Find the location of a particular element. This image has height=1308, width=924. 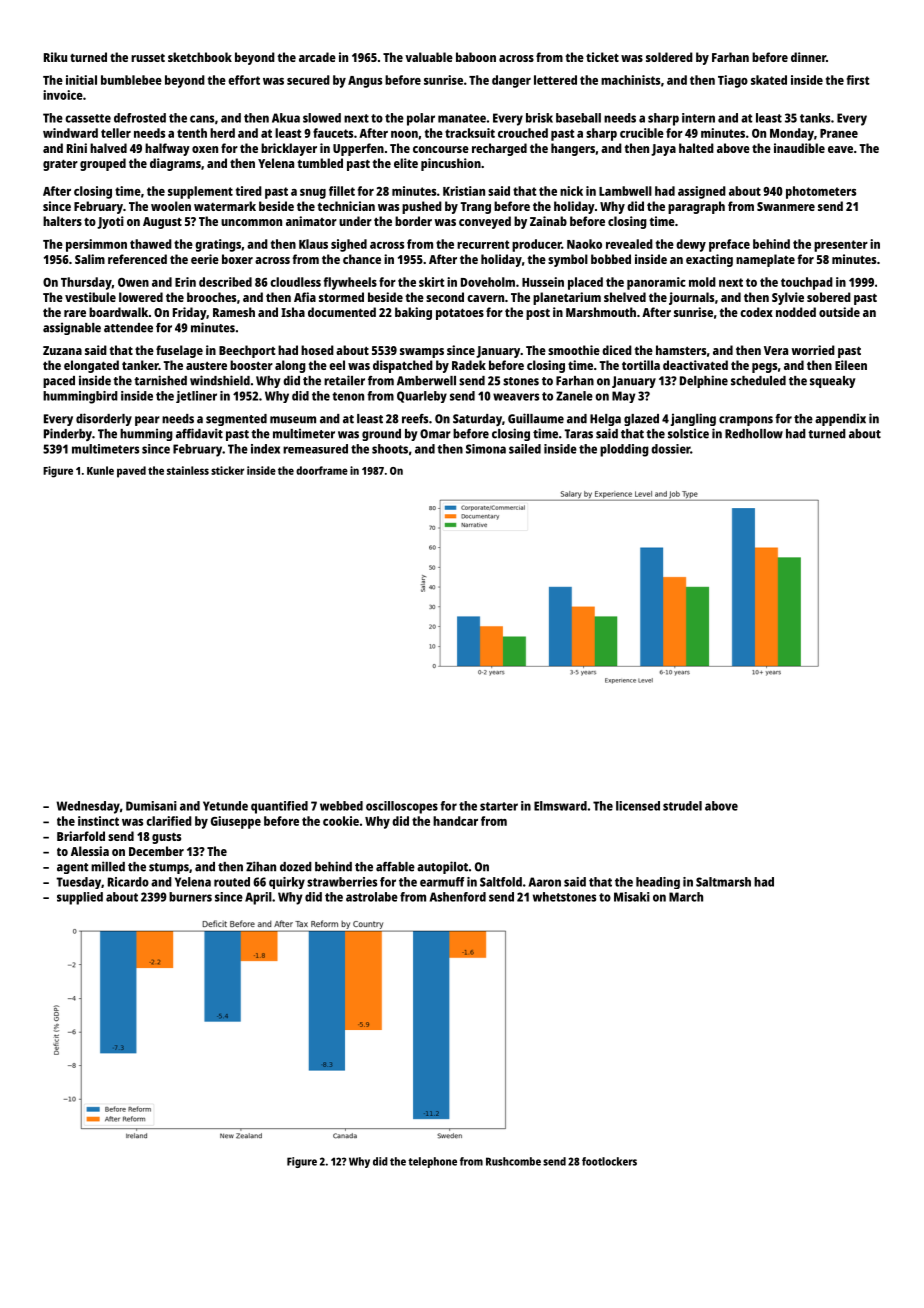

oxen is located at coordinates (205, 149).
